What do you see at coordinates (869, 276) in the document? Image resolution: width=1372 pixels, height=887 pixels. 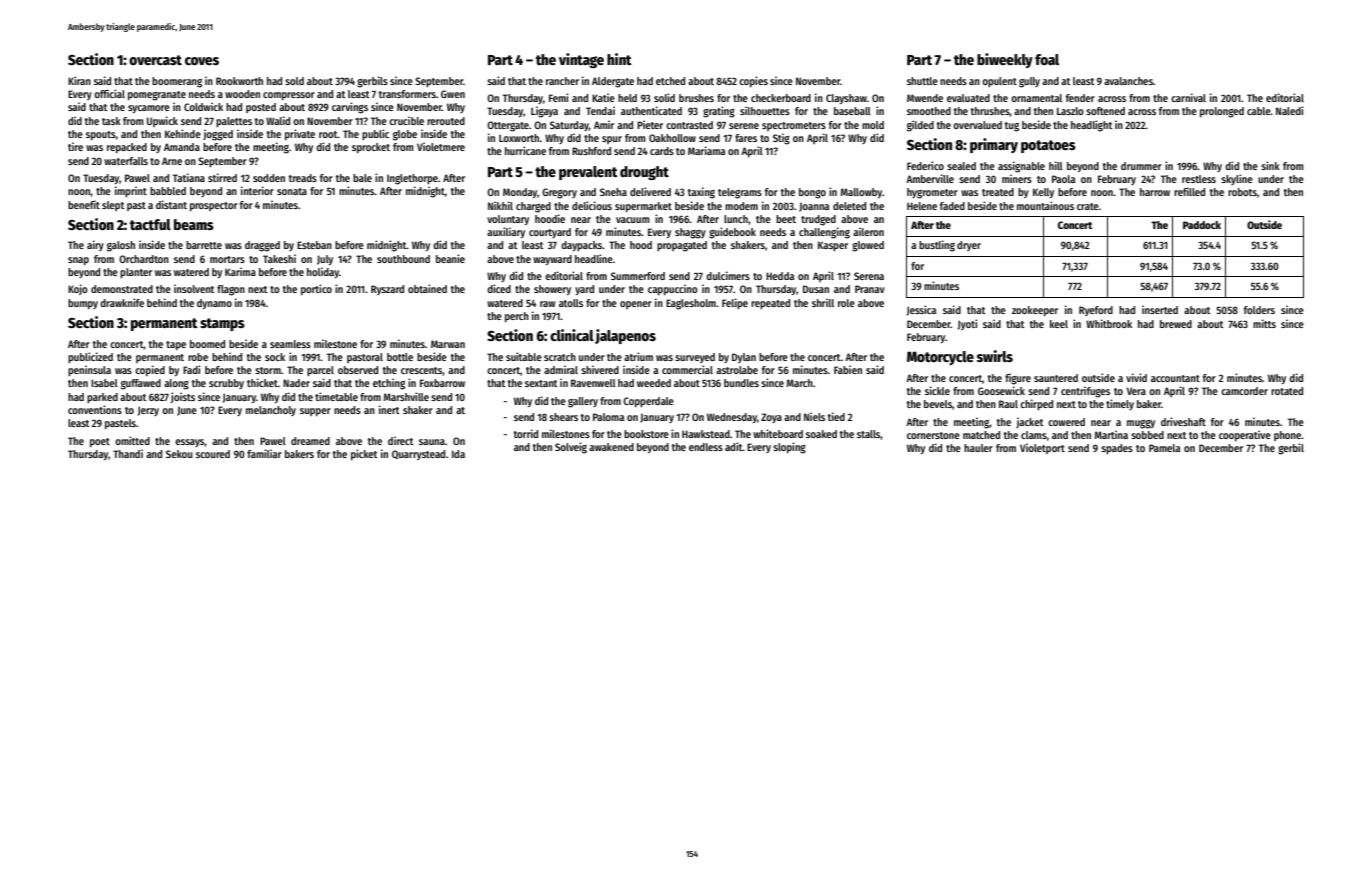 I see `Serena` at bounding box center [869, 276].
